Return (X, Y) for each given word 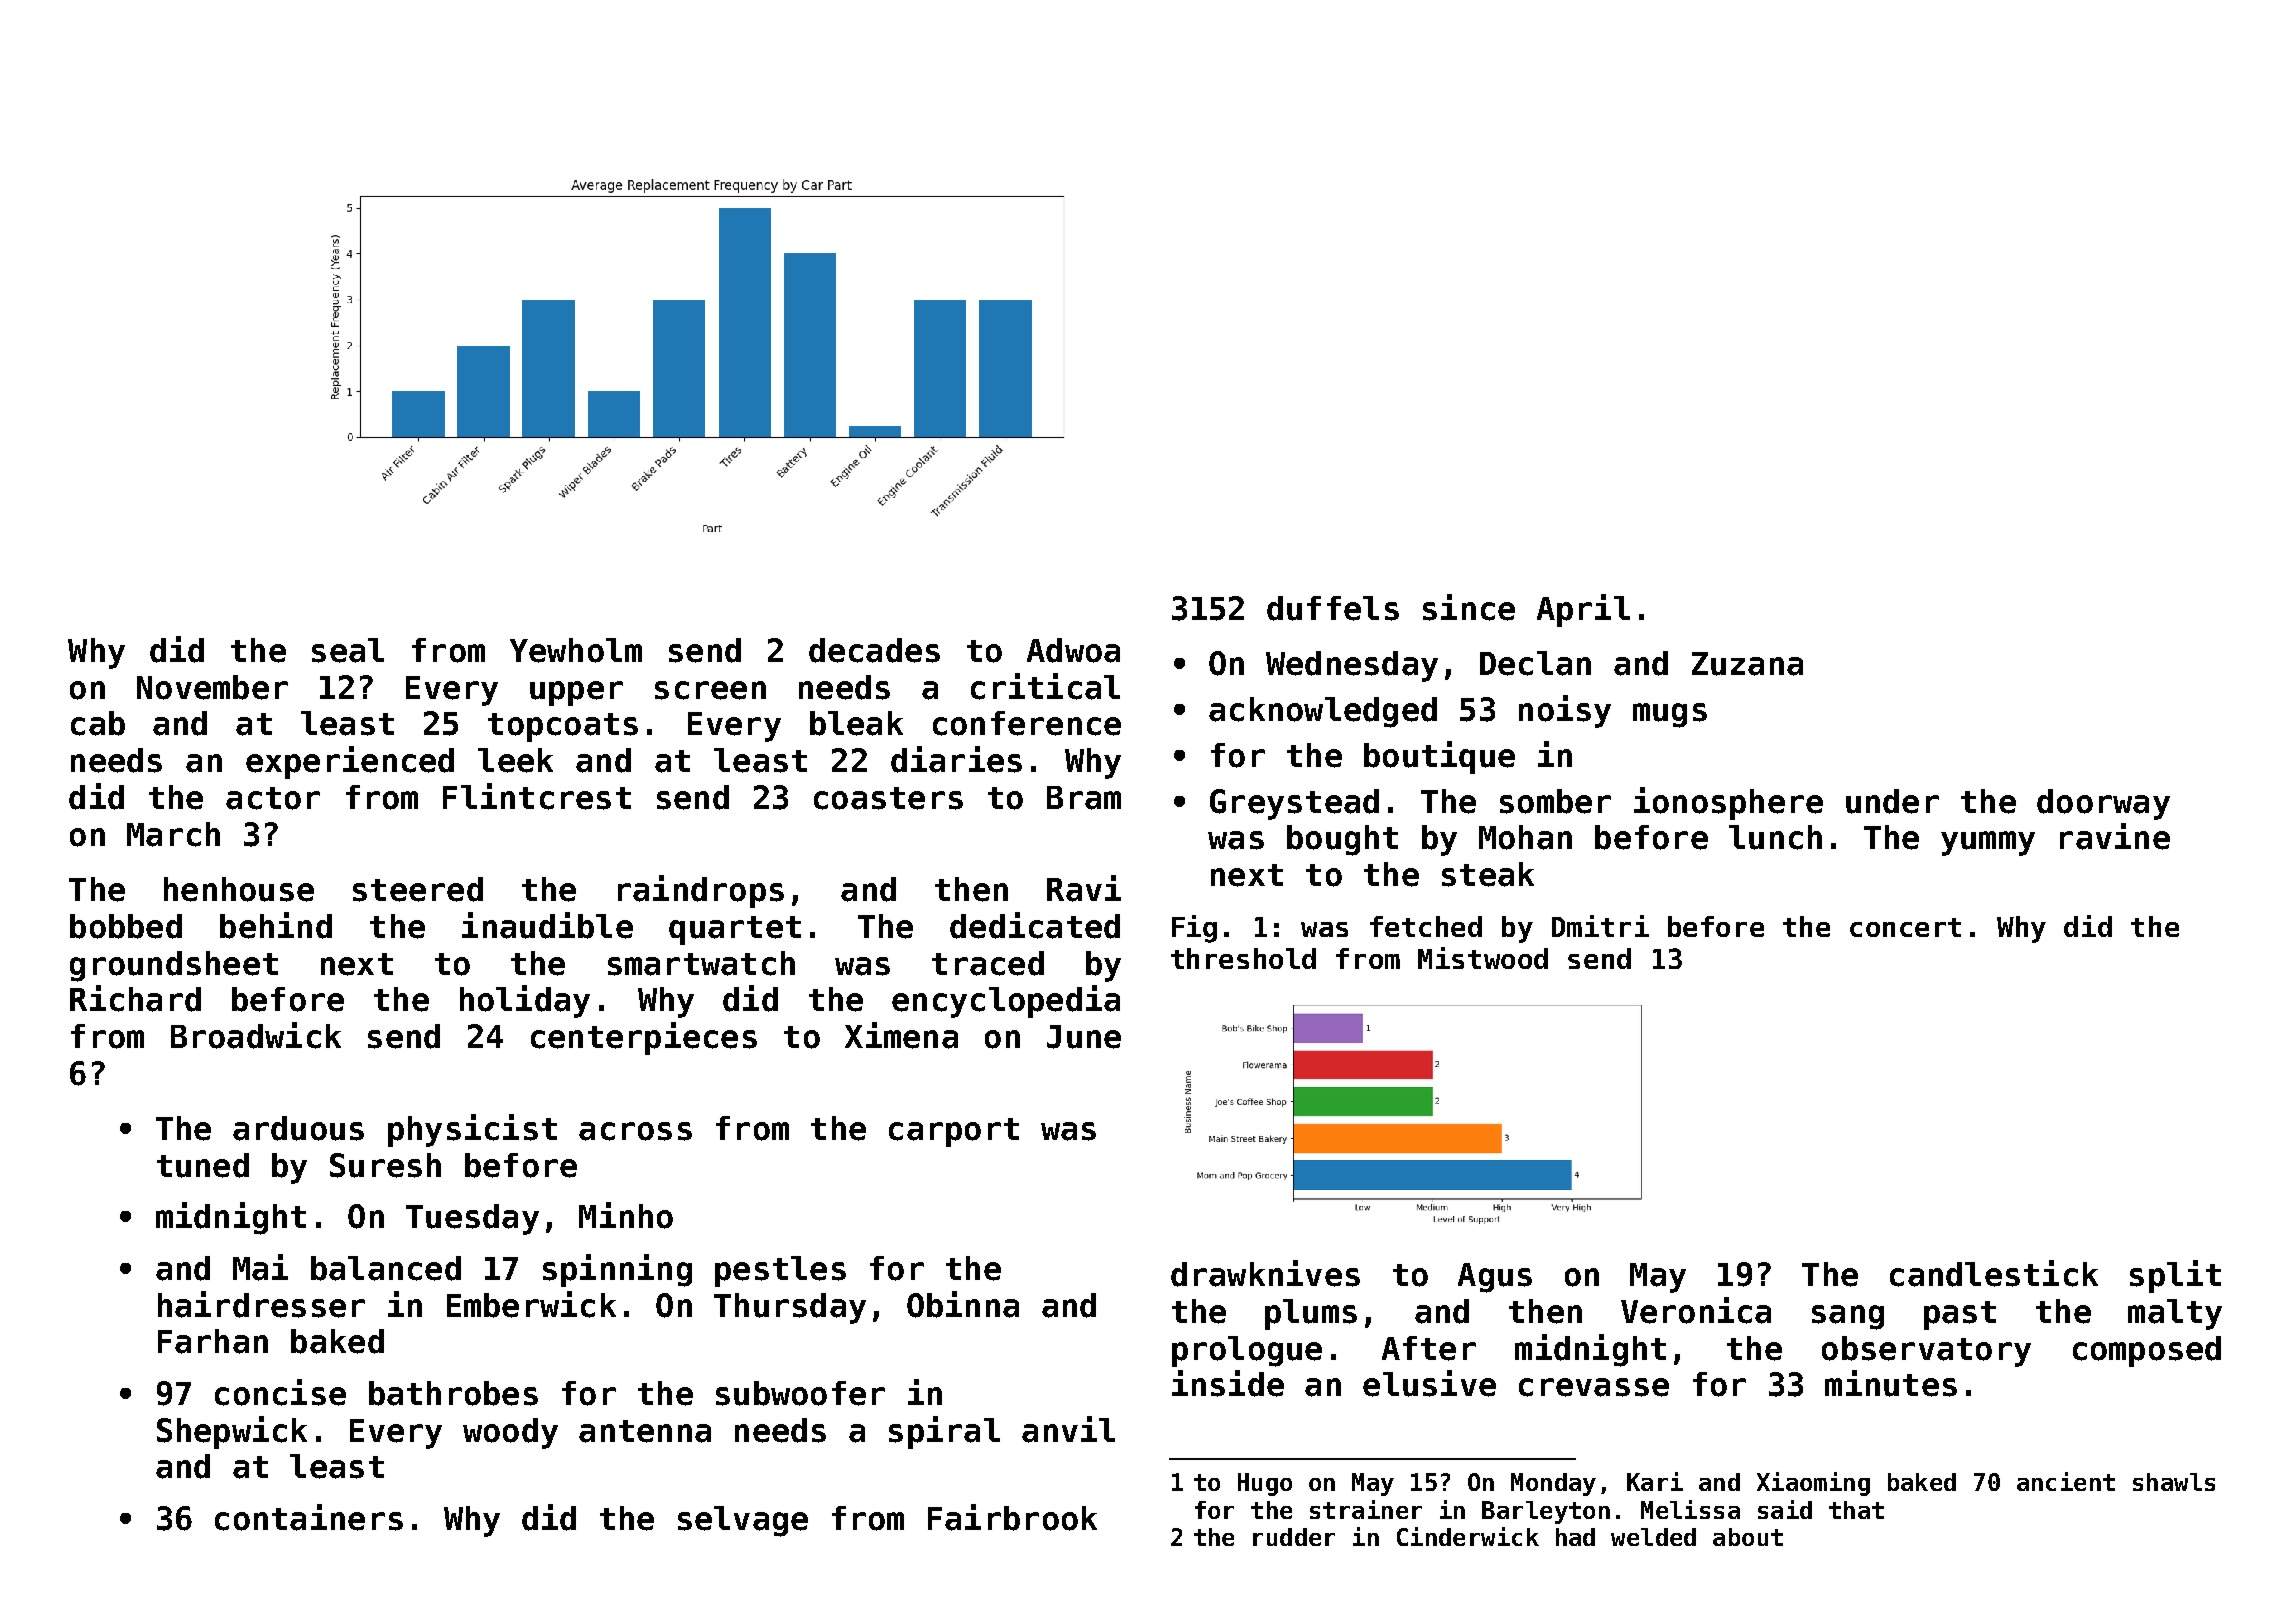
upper (576, 693)
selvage (743, 1521)
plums (1311, 1314)
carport (954, 1132)
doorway (2103, 804)
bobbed (126, 926)
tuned (203, 1165)
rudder (1294, 1537)
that (1856, 1510)
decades (874, 650)
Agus (1495, 1278)
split (2175, 1276)
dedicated (1035, 925)
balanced (386, 1268)
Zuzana (1747, 664)
